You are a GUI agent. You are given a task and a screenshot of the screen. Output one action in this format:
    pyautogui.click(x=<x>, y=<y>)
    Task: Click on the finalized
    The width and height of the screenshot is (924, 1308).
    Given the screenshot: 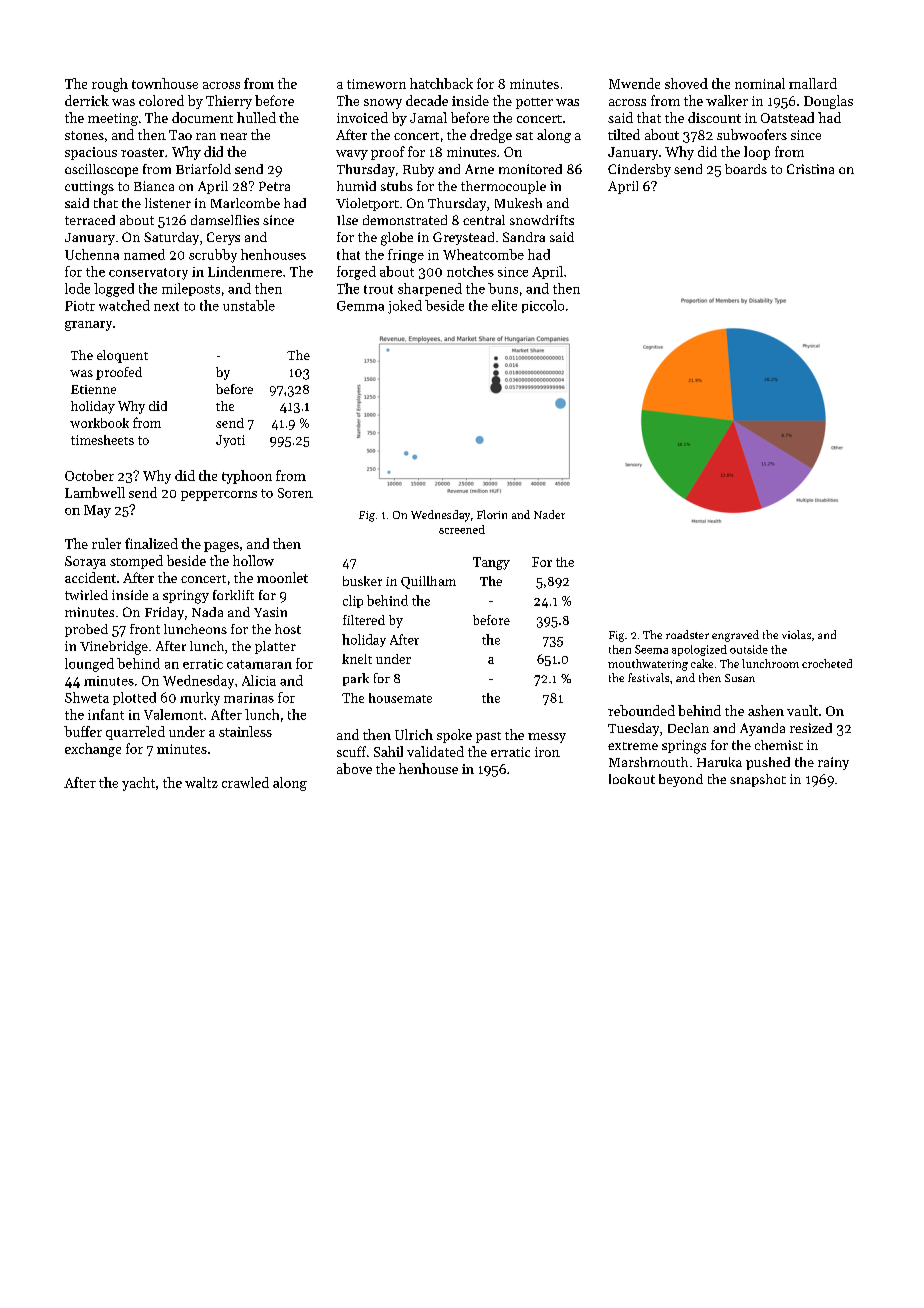 What is the action you would take?
    pyautogui.click(x=151, y=543)
